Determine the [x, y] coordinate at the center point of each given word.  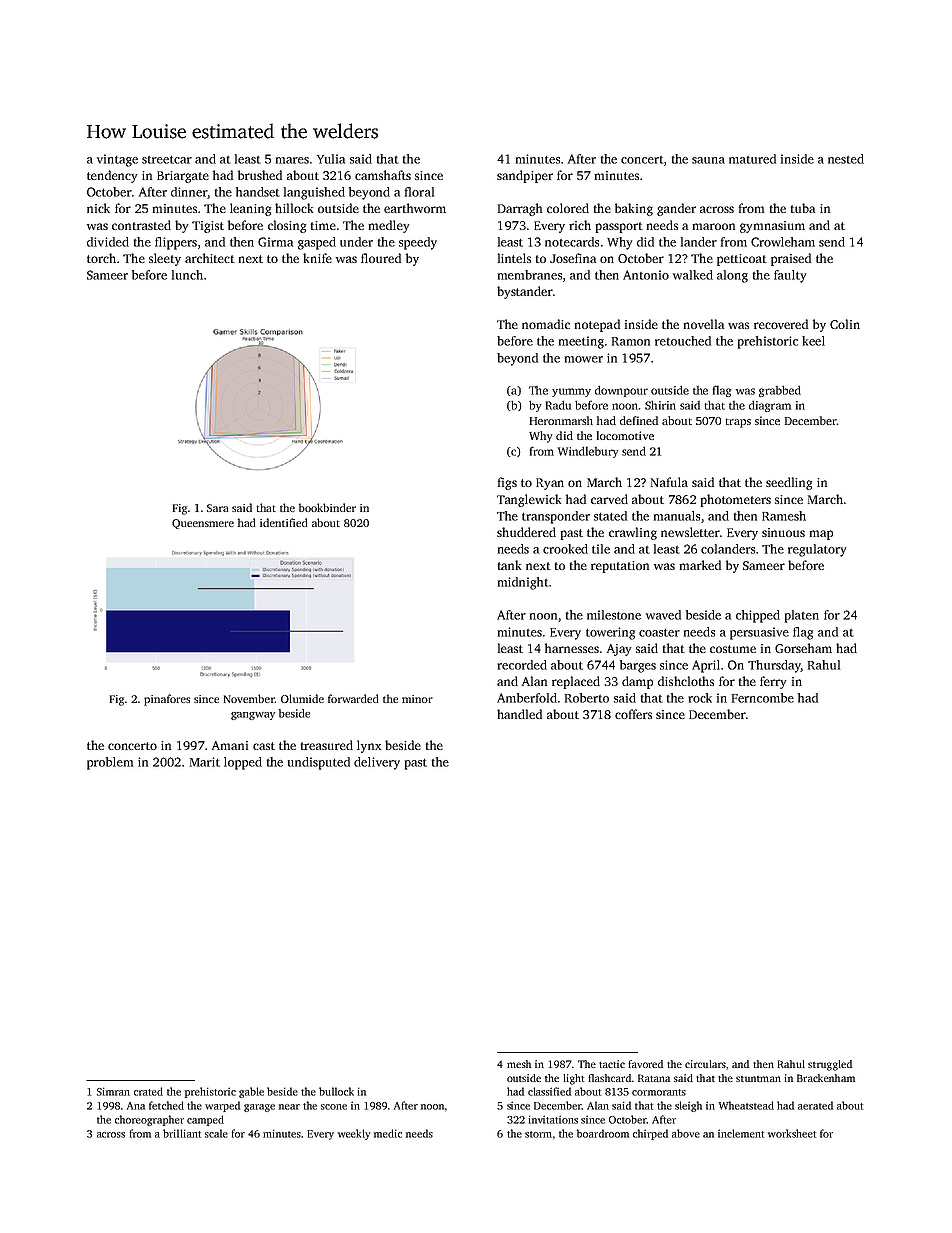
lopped [243, 763]
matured [752, 159]
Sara [218, 508]
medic [388, 1133]
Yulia [331, 159]
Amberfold [527, 698]
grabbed [780, 391]
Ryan [550, 484]
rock [700, 698]
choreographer [149, 1120]
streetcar [167, 160]
